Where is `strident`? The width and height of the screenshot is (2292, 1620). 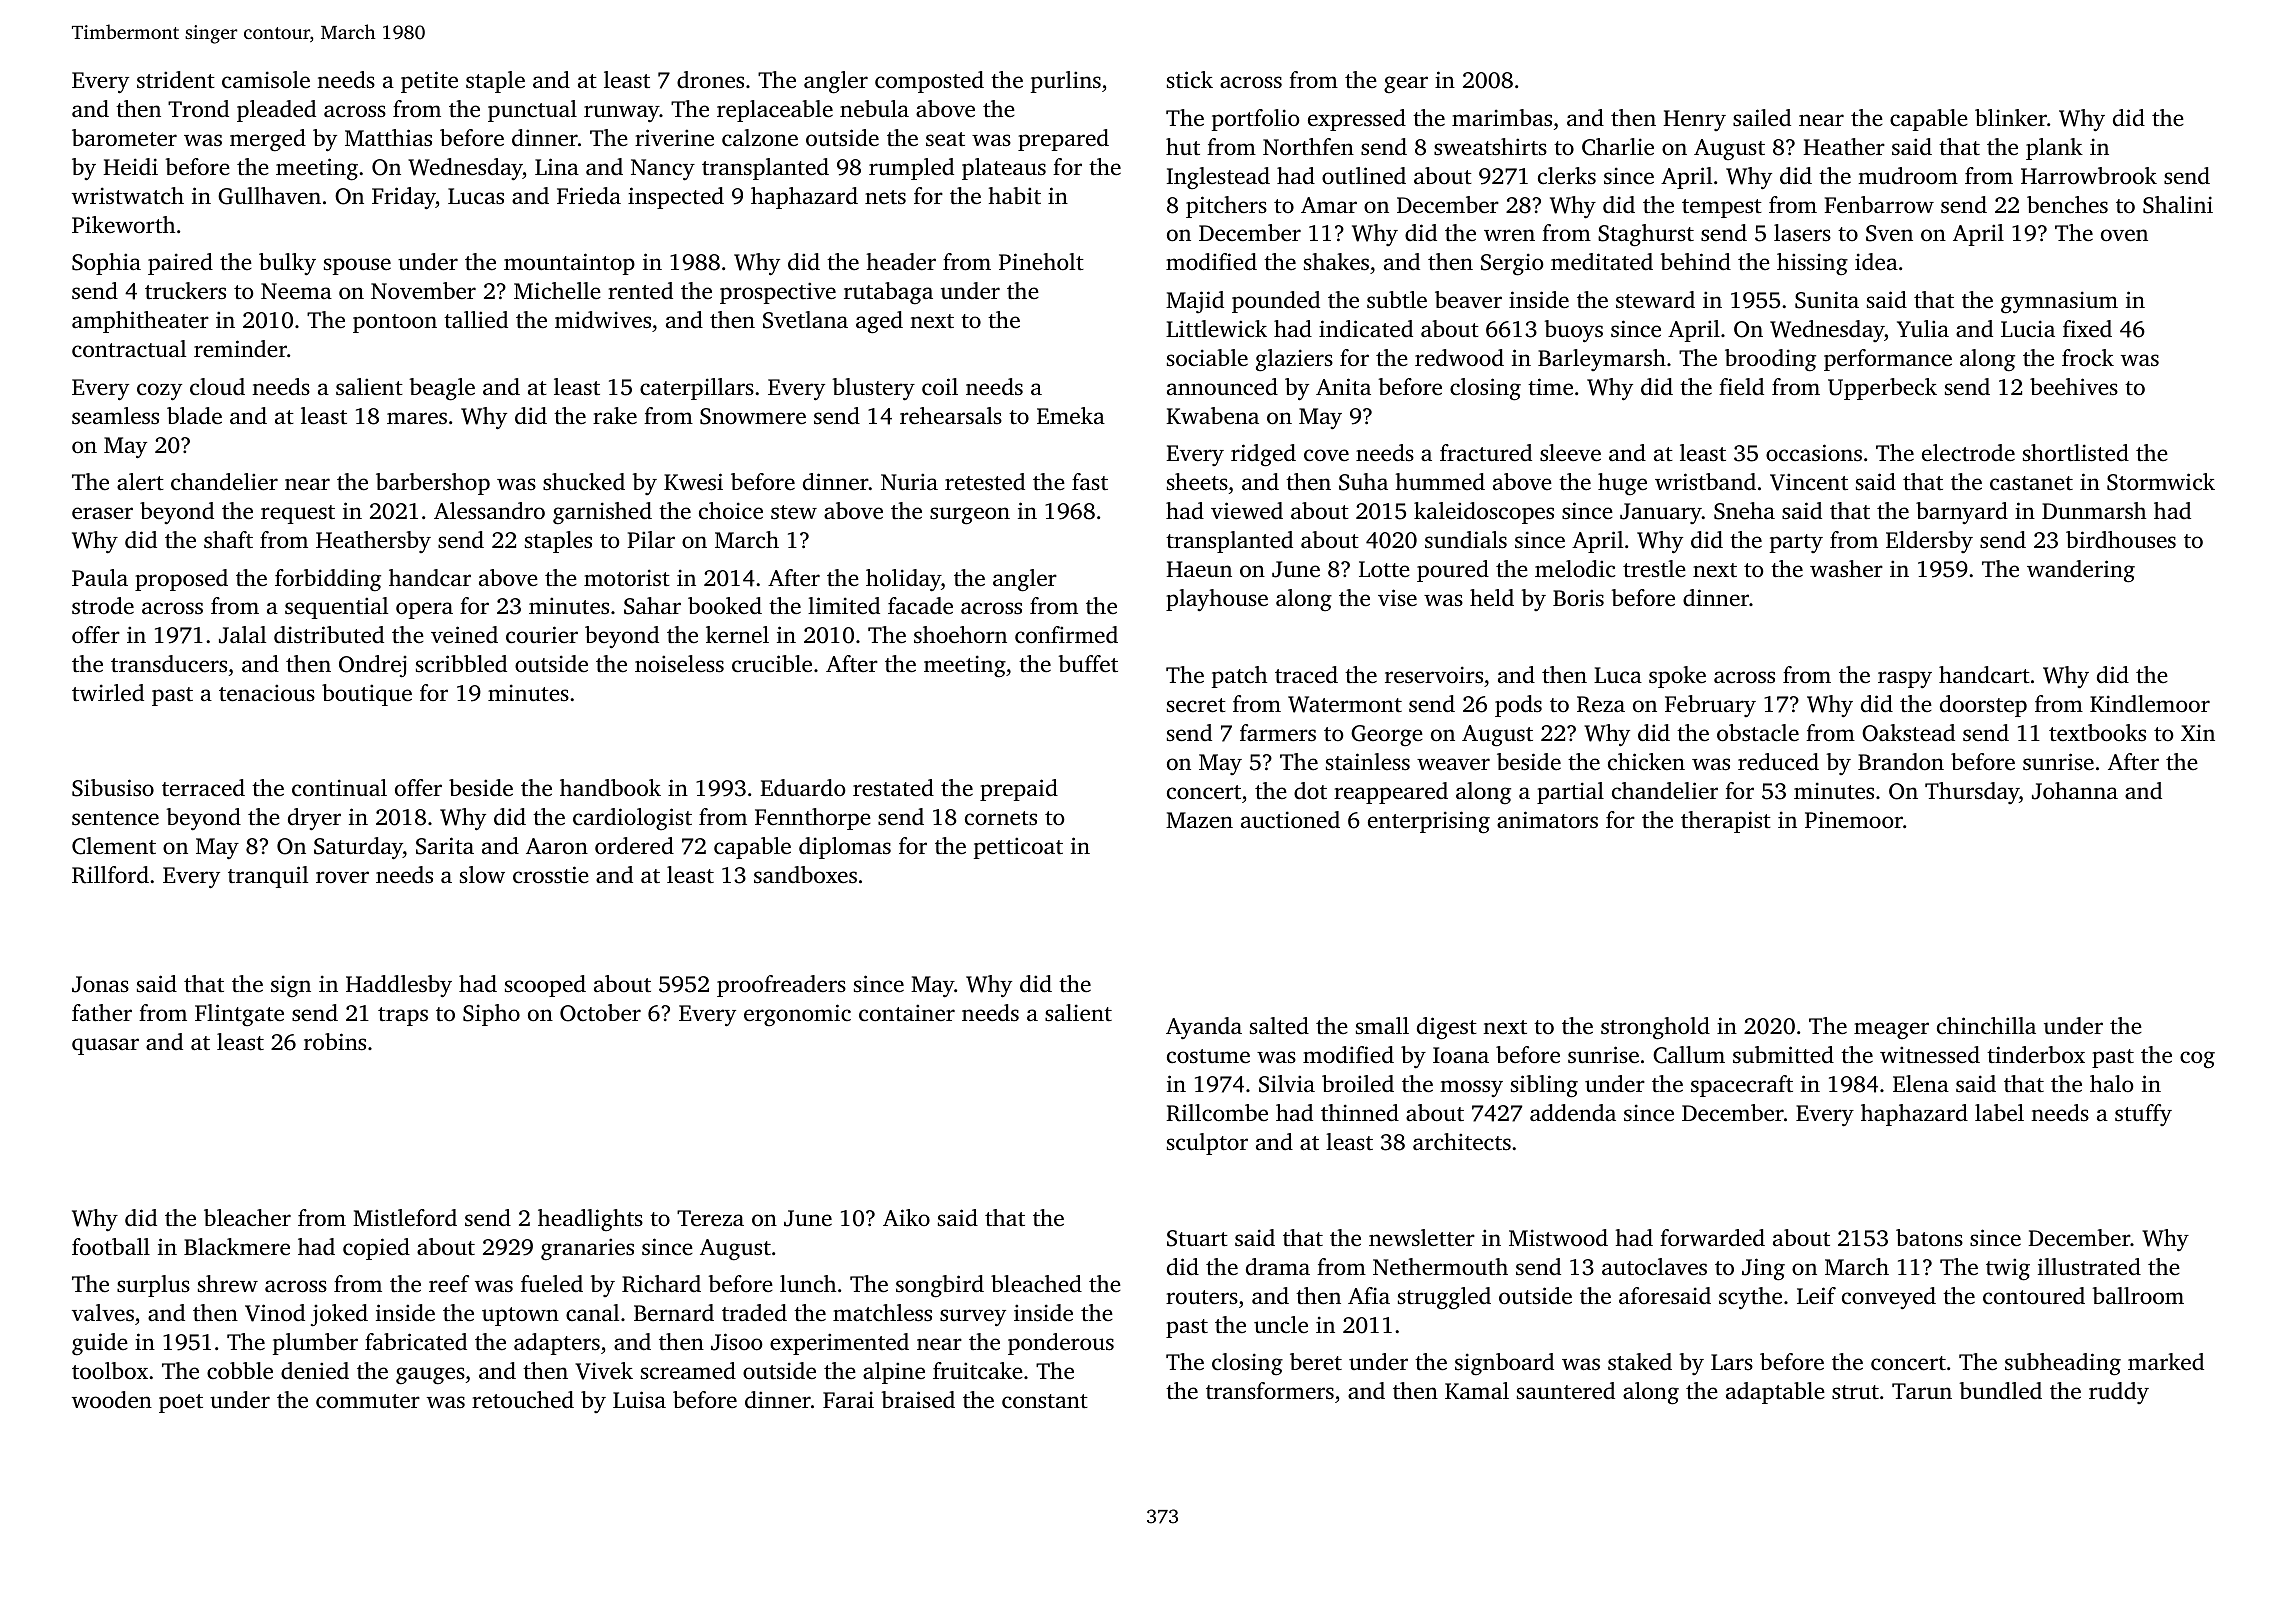
strident is located at coordinates (176, 80).
